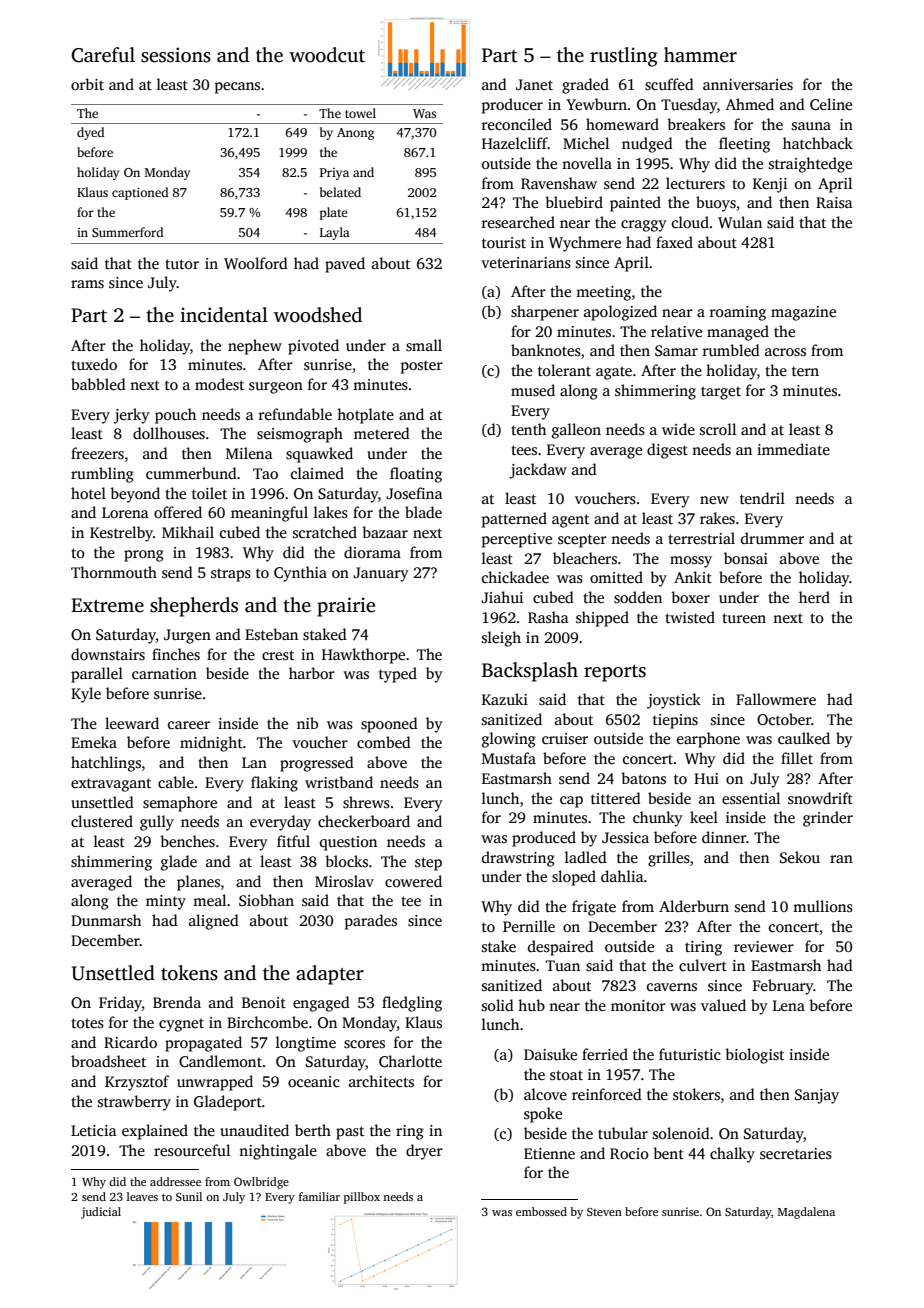  Describe the element at coordinates (750, 104) in the page. I see `Ahmed` at that location.
